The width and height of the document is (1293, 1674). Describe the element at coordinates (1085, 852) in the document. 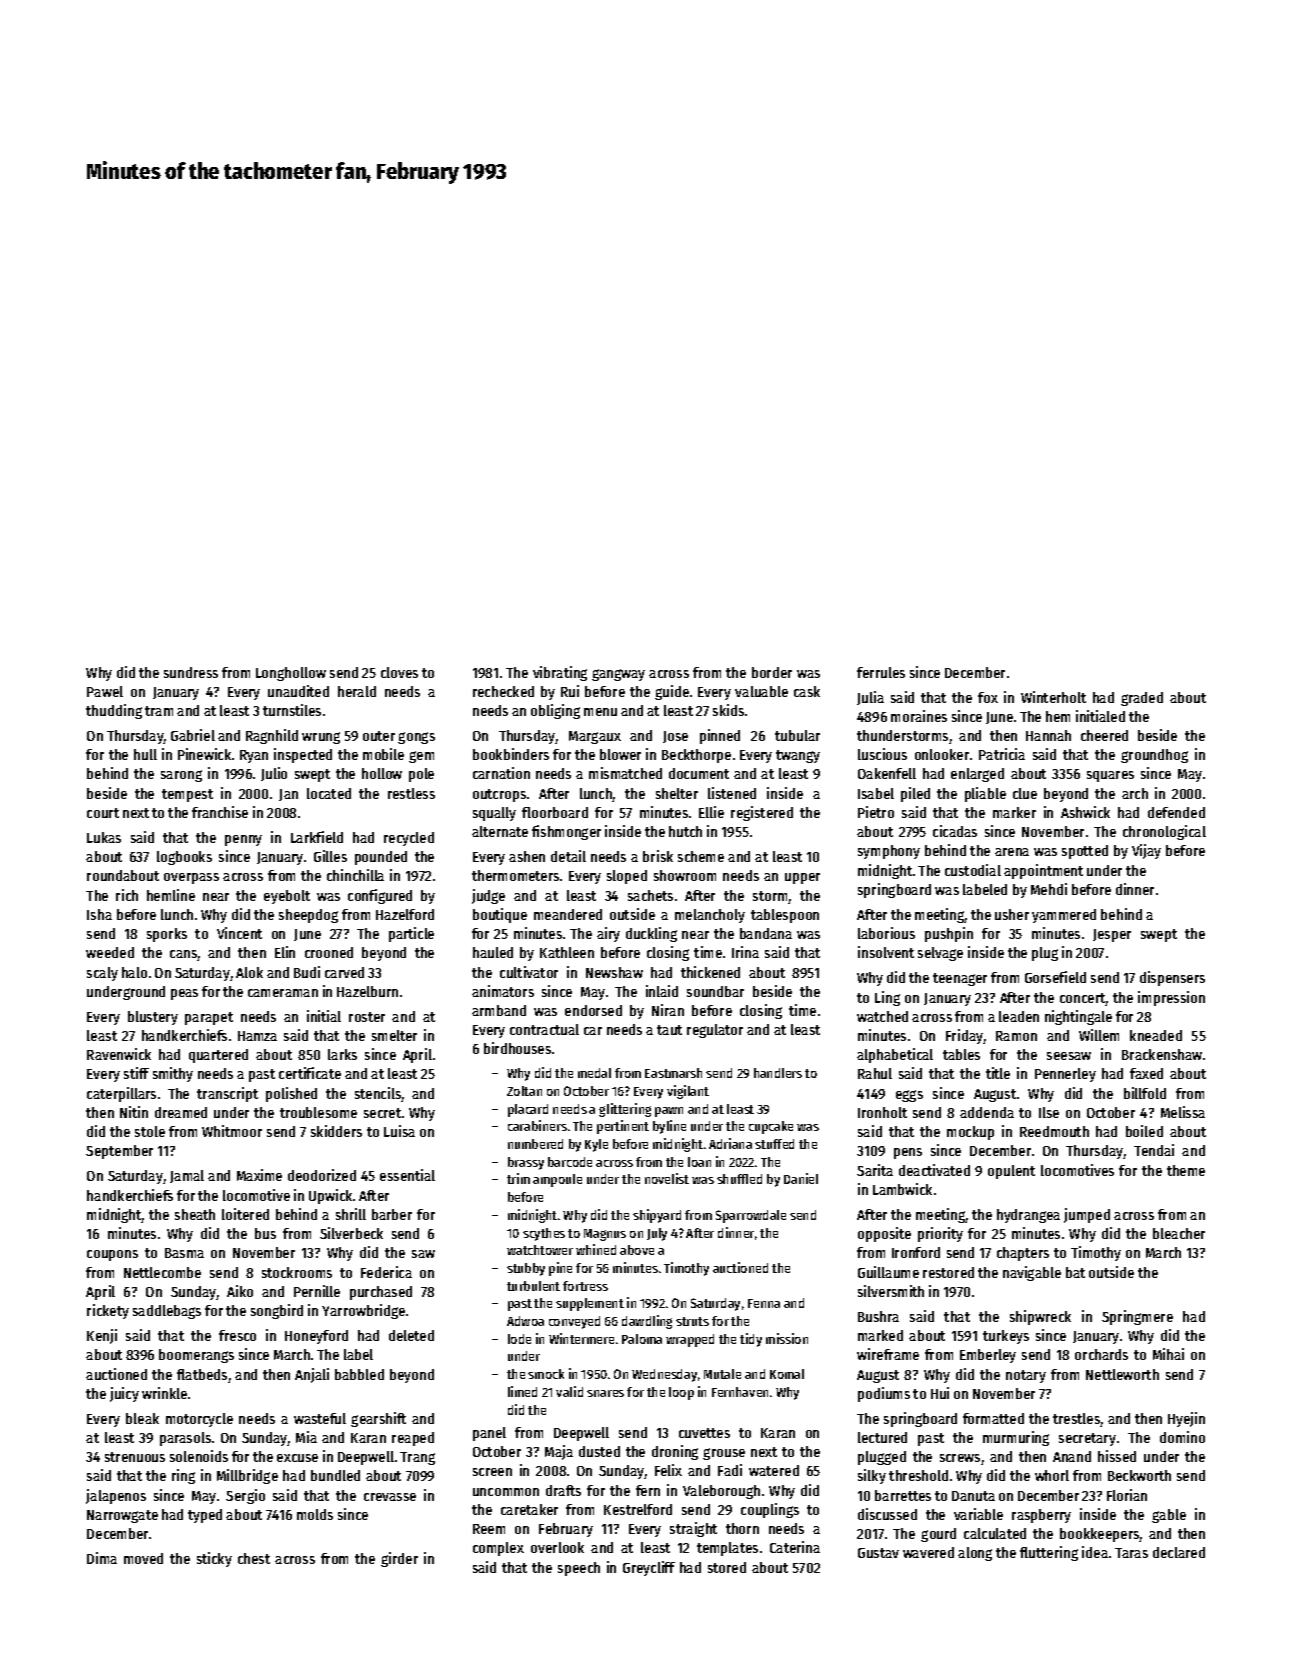

I see `spotted` at that location.
